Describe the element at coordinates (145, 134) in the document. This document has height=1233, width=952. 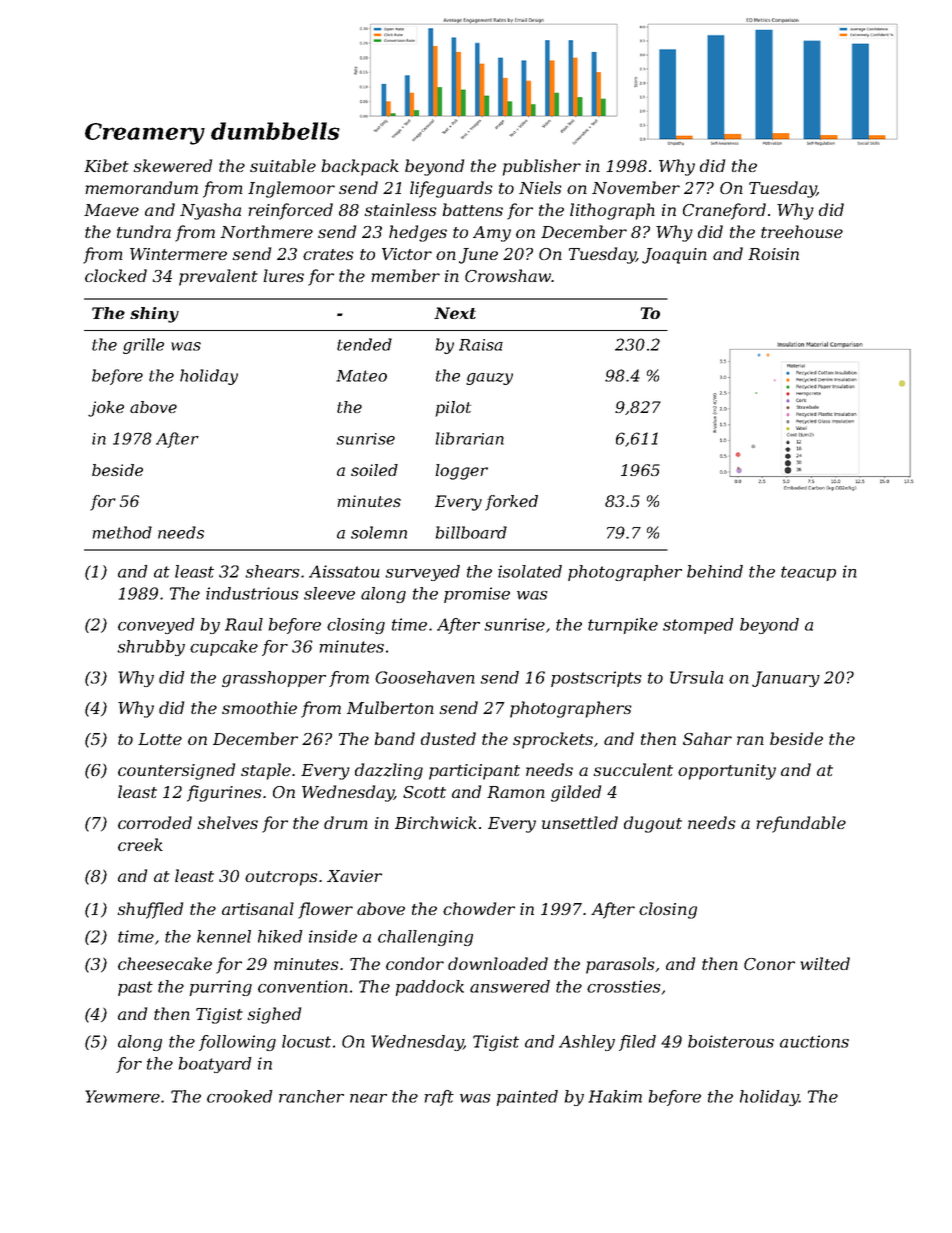
I see `Creamery` at that location.
